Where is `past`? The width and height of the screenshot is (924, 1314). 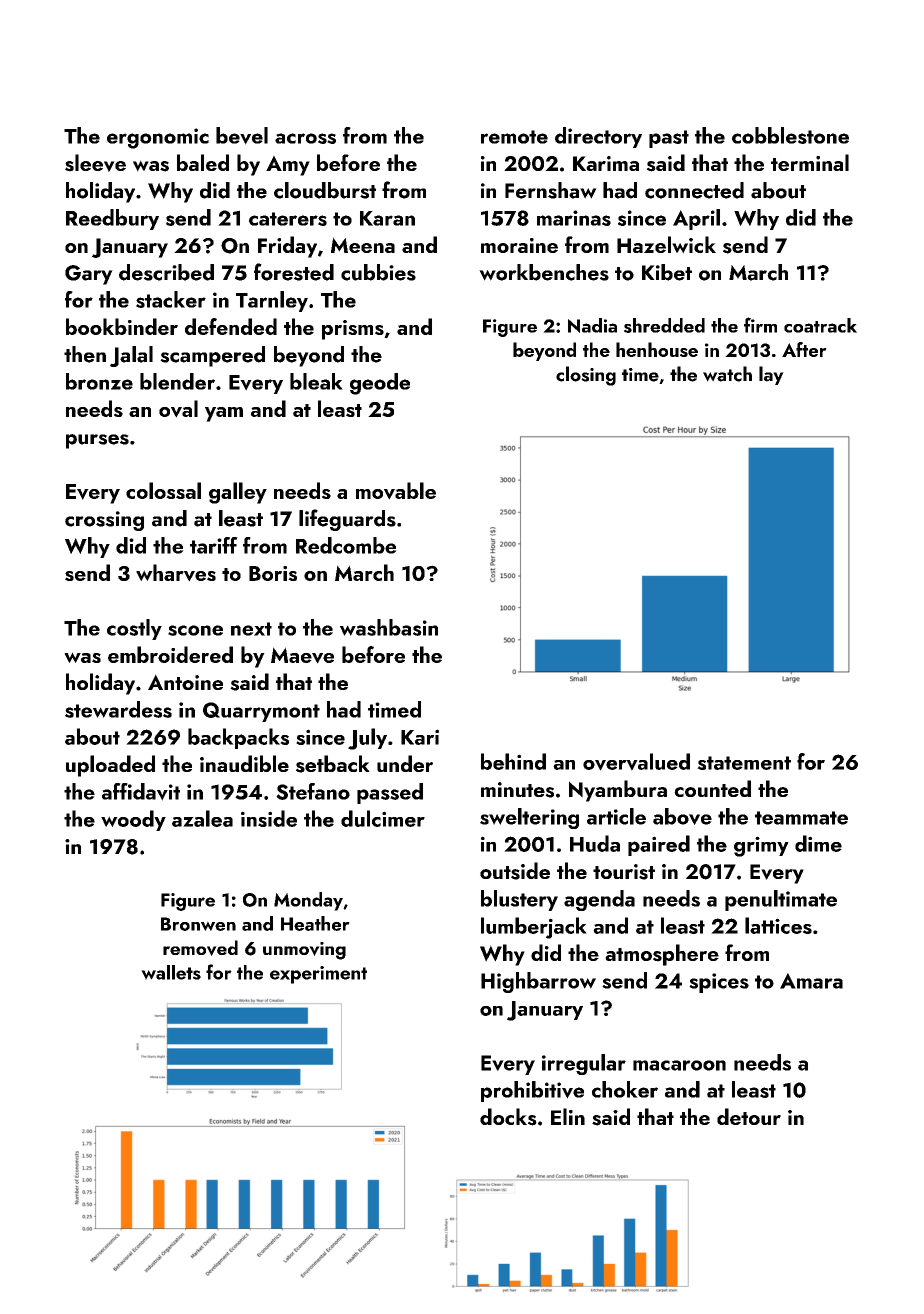 past is located at coordinates (669, 139).
